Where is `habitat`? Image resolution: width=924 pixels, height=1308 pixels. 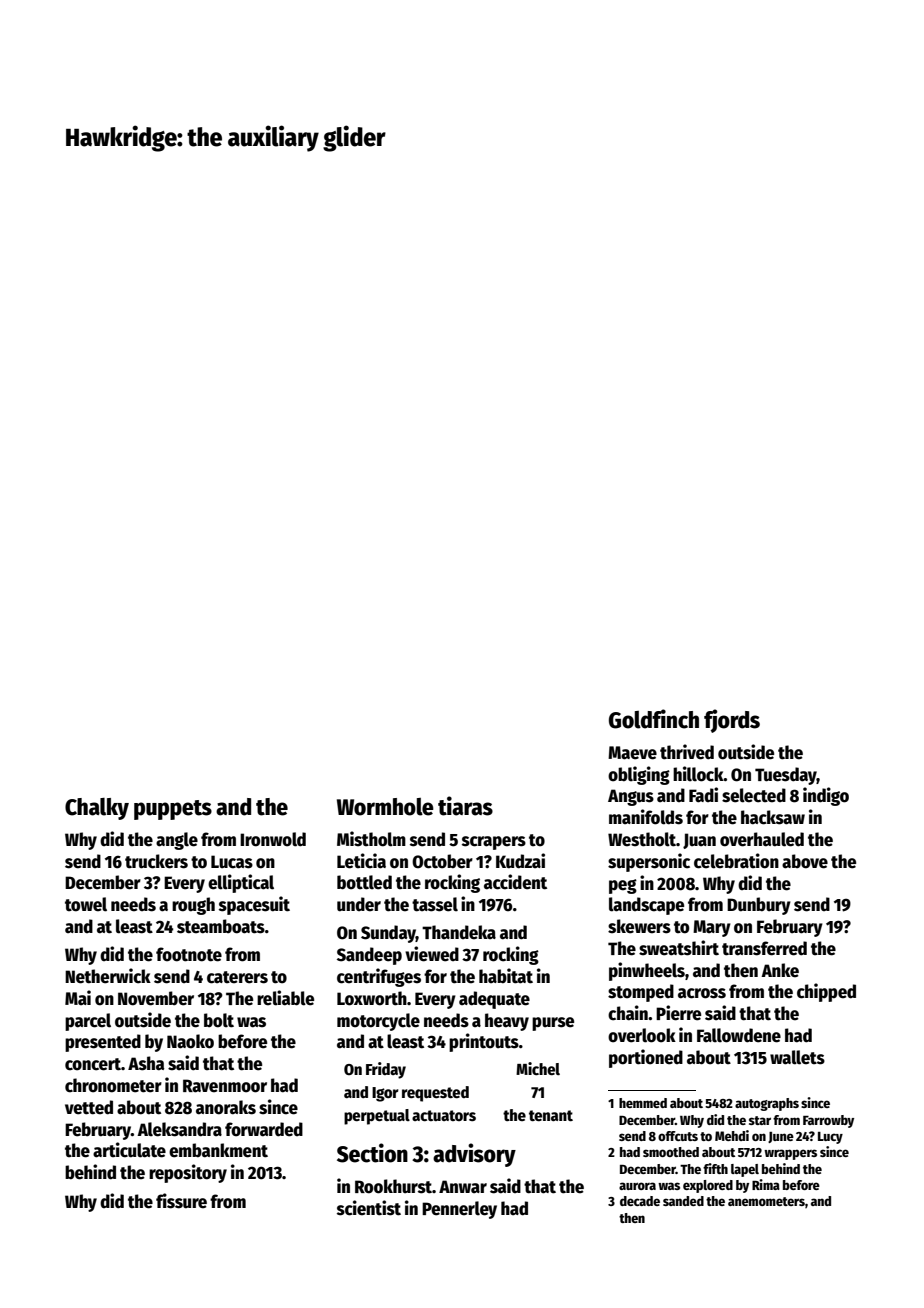
habitat is located at coordinates (506, 976).
